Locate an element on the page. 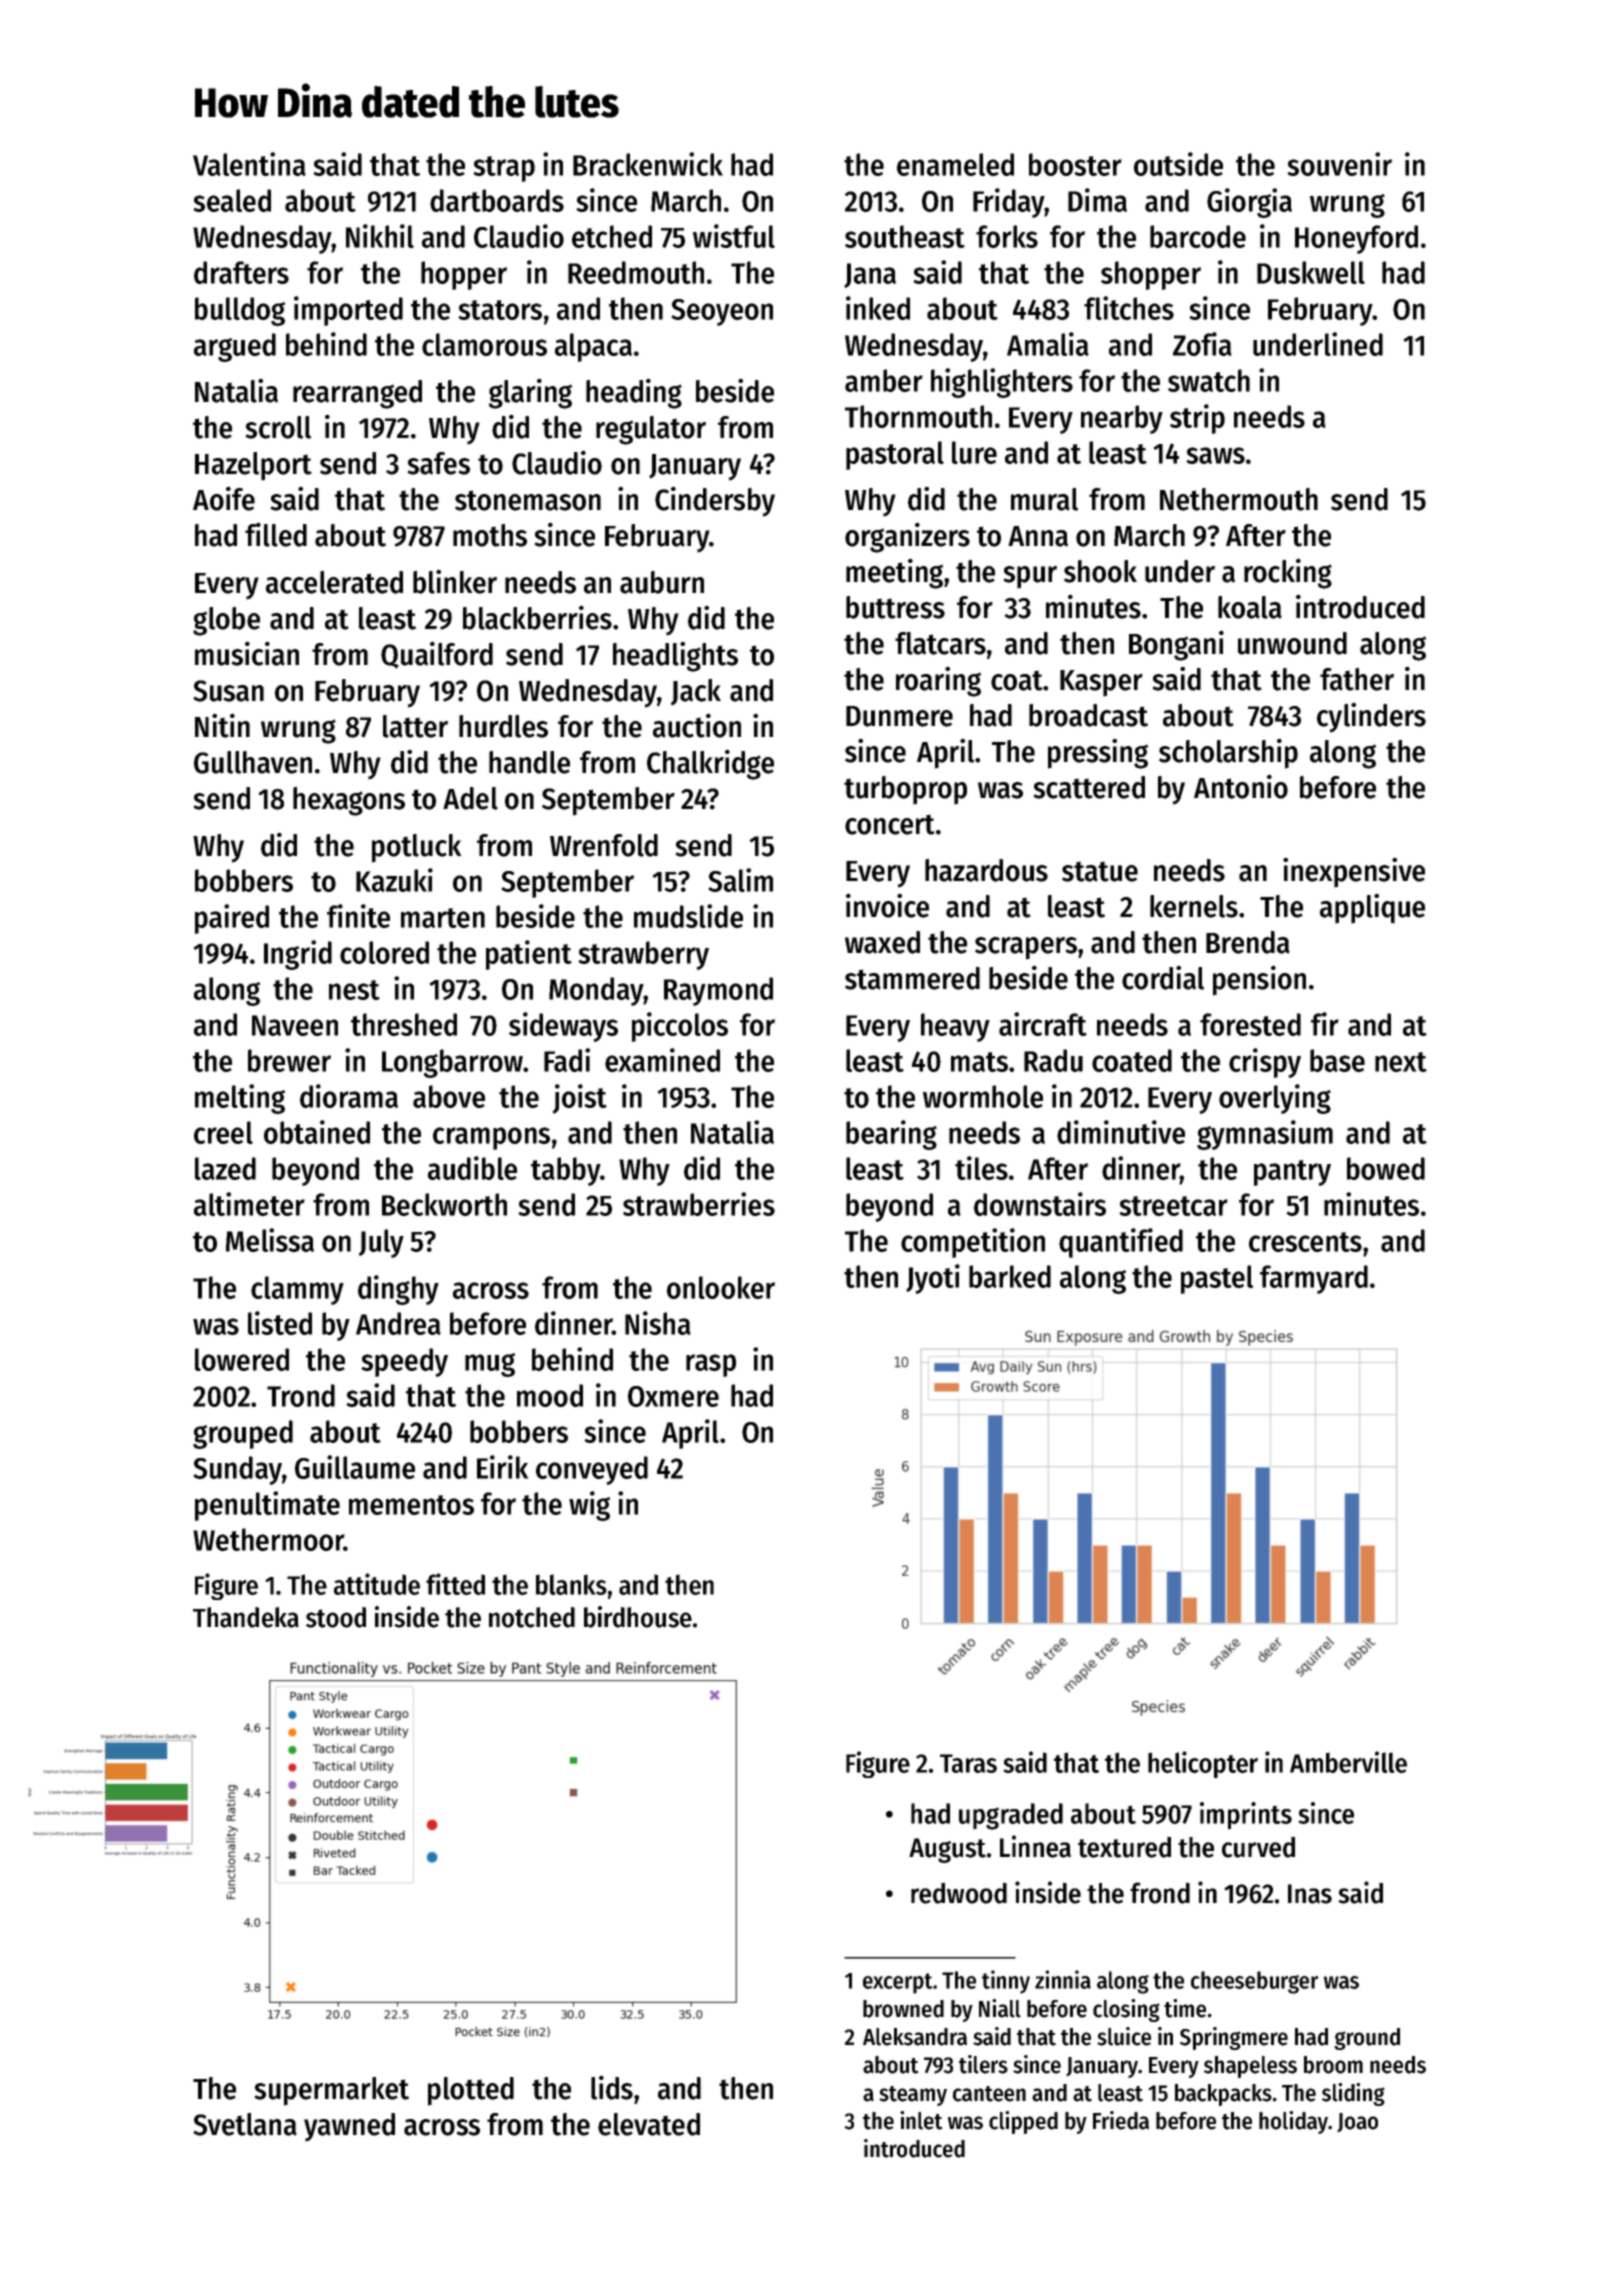  Svetlana is located at coordinates (245, 2124).
